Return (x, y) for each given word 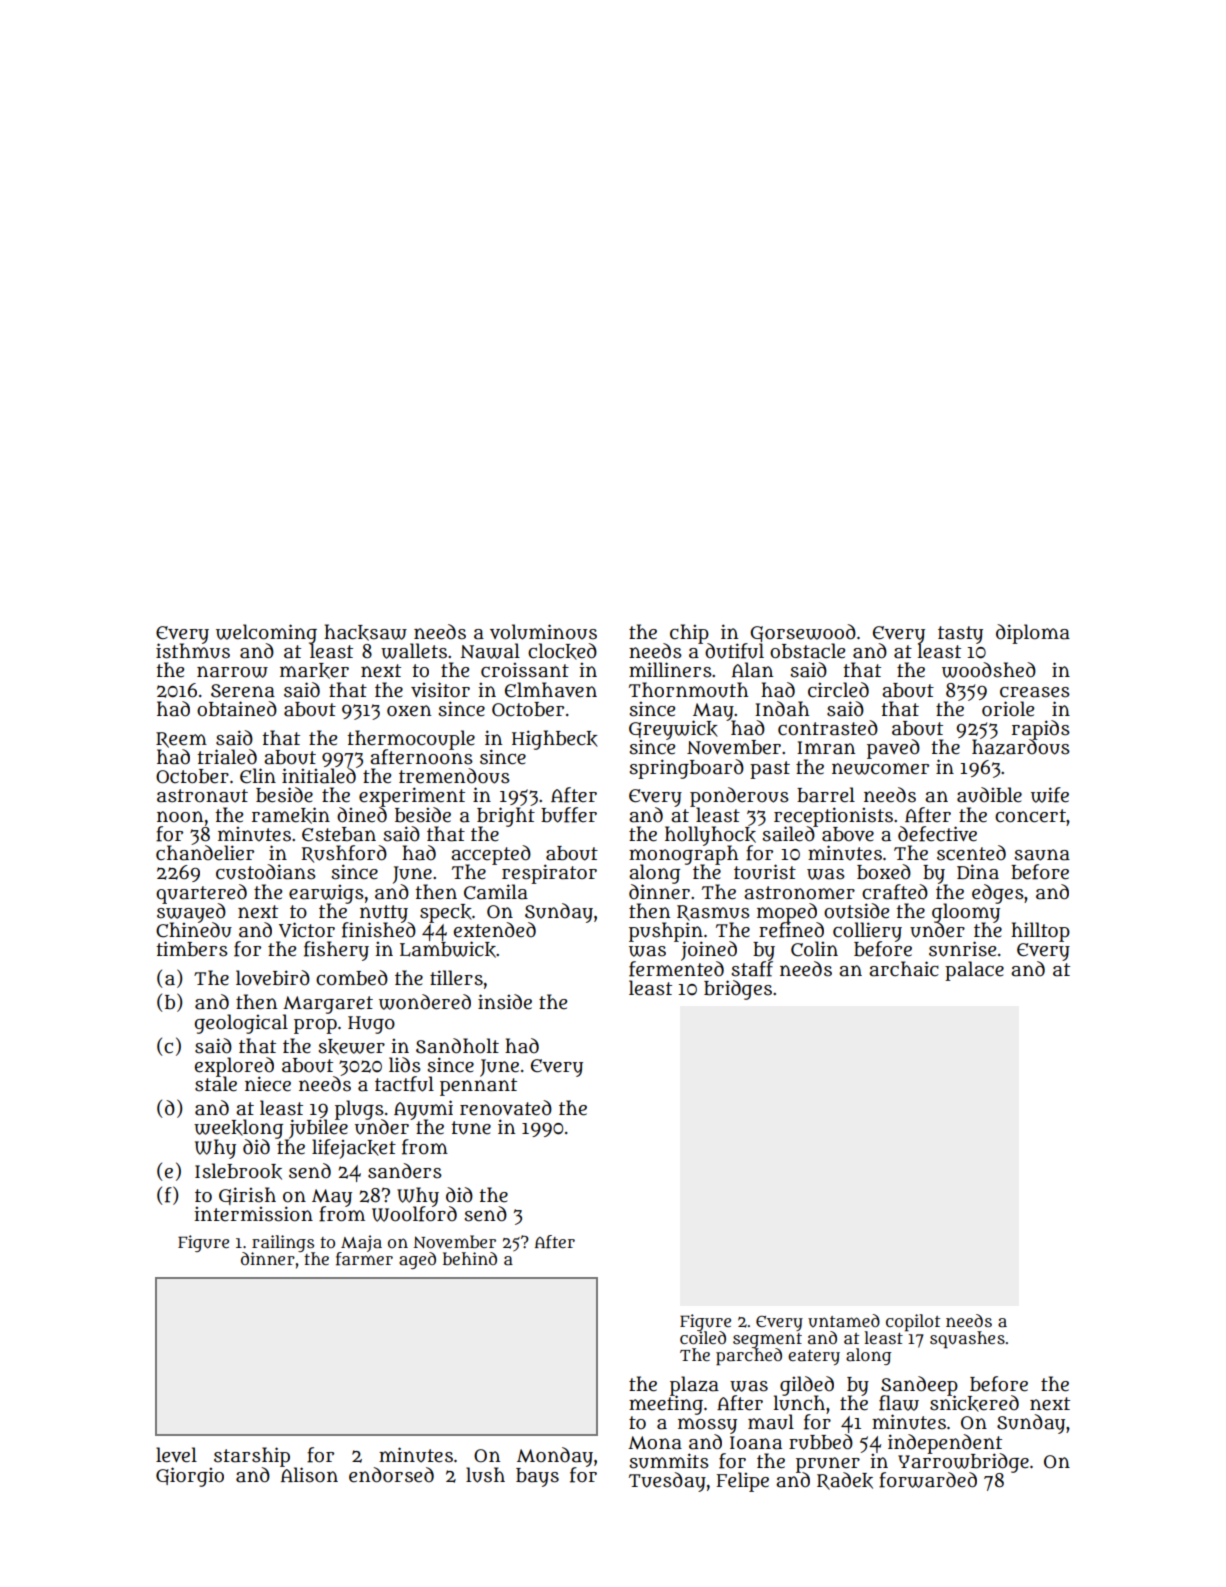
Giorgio (190, 1477)
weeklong (238, 1129)
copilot (913, 1322)
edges (998, 894)
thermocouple (411, 739)
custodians (266, 872)
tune (471, 1128)
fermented (676, 969)
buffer (569, 815)
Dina (978, 872)
